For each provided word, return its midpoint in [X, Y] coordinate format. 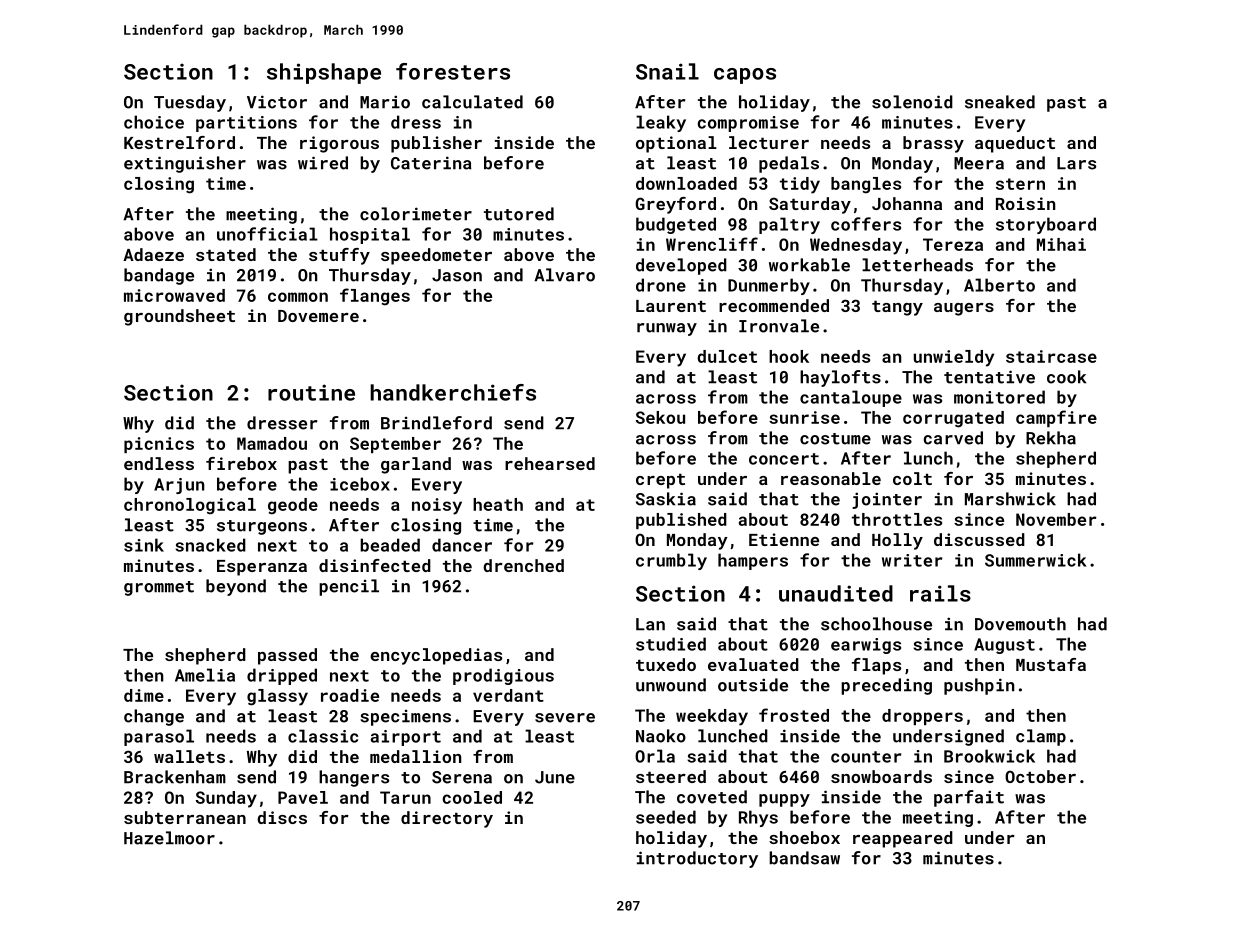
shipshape [324, 73]
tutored [519, 214]
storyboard [1046, 225]
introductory [697, 859]
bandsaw [804, 858]
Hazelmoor [169, 838]
